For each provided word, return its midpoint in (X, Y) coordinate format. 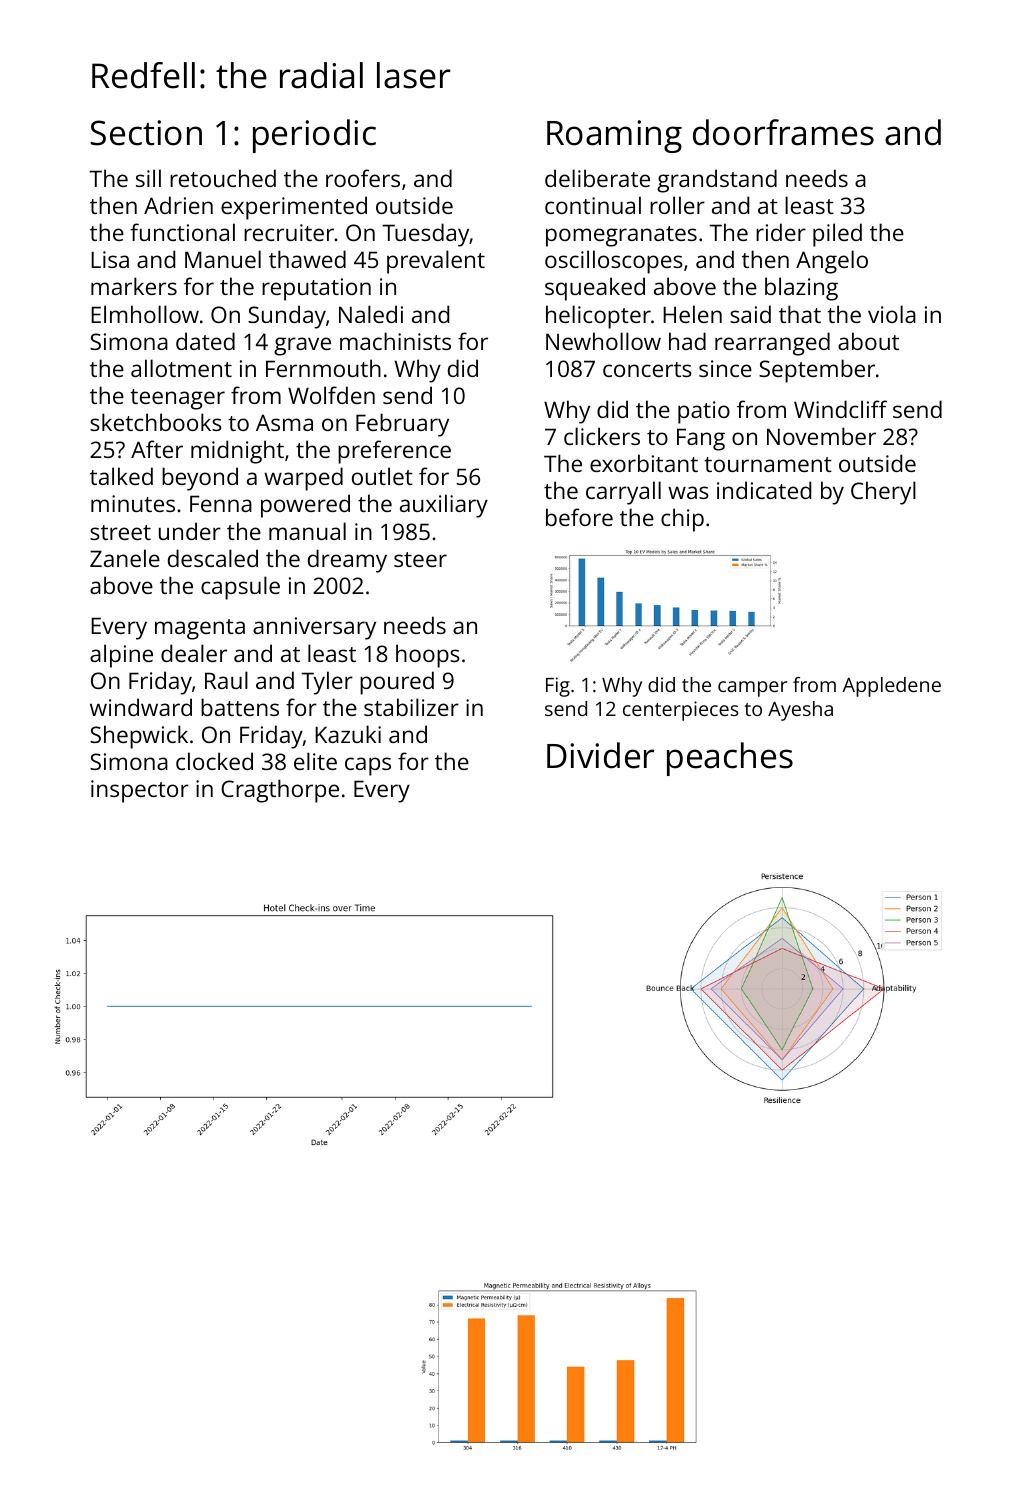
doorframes (783, 132)
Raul (226, 680)
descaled (213, 558)
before (579, 517)
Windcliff (840, 409)
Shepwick (139, 737)
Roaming (614, 136)
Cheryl (883, 493)
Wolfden (331, 395)
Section (146, 133)
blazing (801, 289)
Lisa (110, 259)
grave (302, 346)
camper (752, 689)
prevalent (436, 262)
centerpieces (681, 711)
